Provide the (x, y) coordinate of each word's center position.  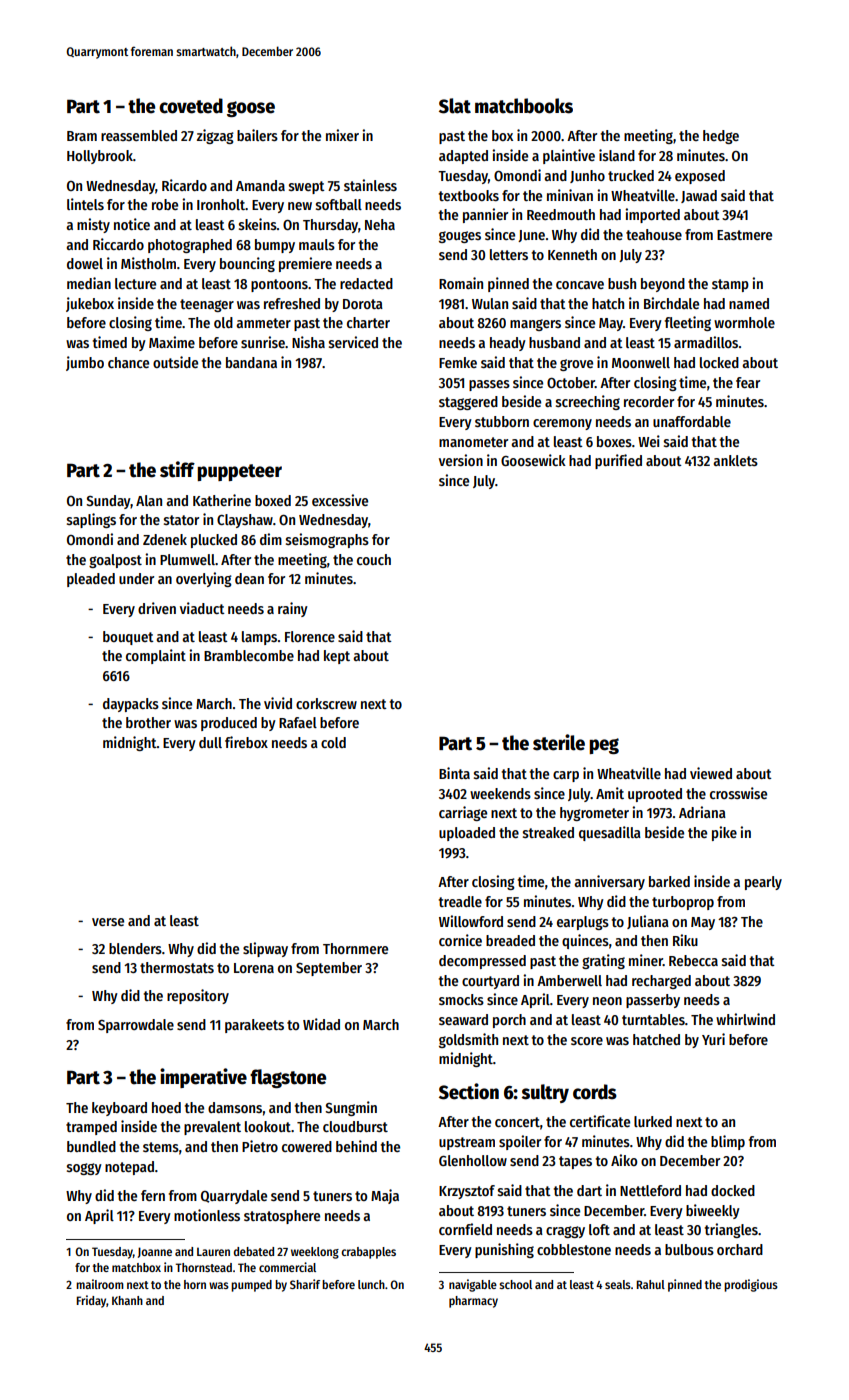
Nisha (308, 342)
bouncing (247, 264)
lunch (371, 1284)
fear (748, 382)
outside (175, 362)
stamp (730, 285)
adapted (463, 157)
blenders (135, 948)
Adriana (702, 812)
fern (153, 1195)
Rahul (650, 1284)
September (329, 969)
